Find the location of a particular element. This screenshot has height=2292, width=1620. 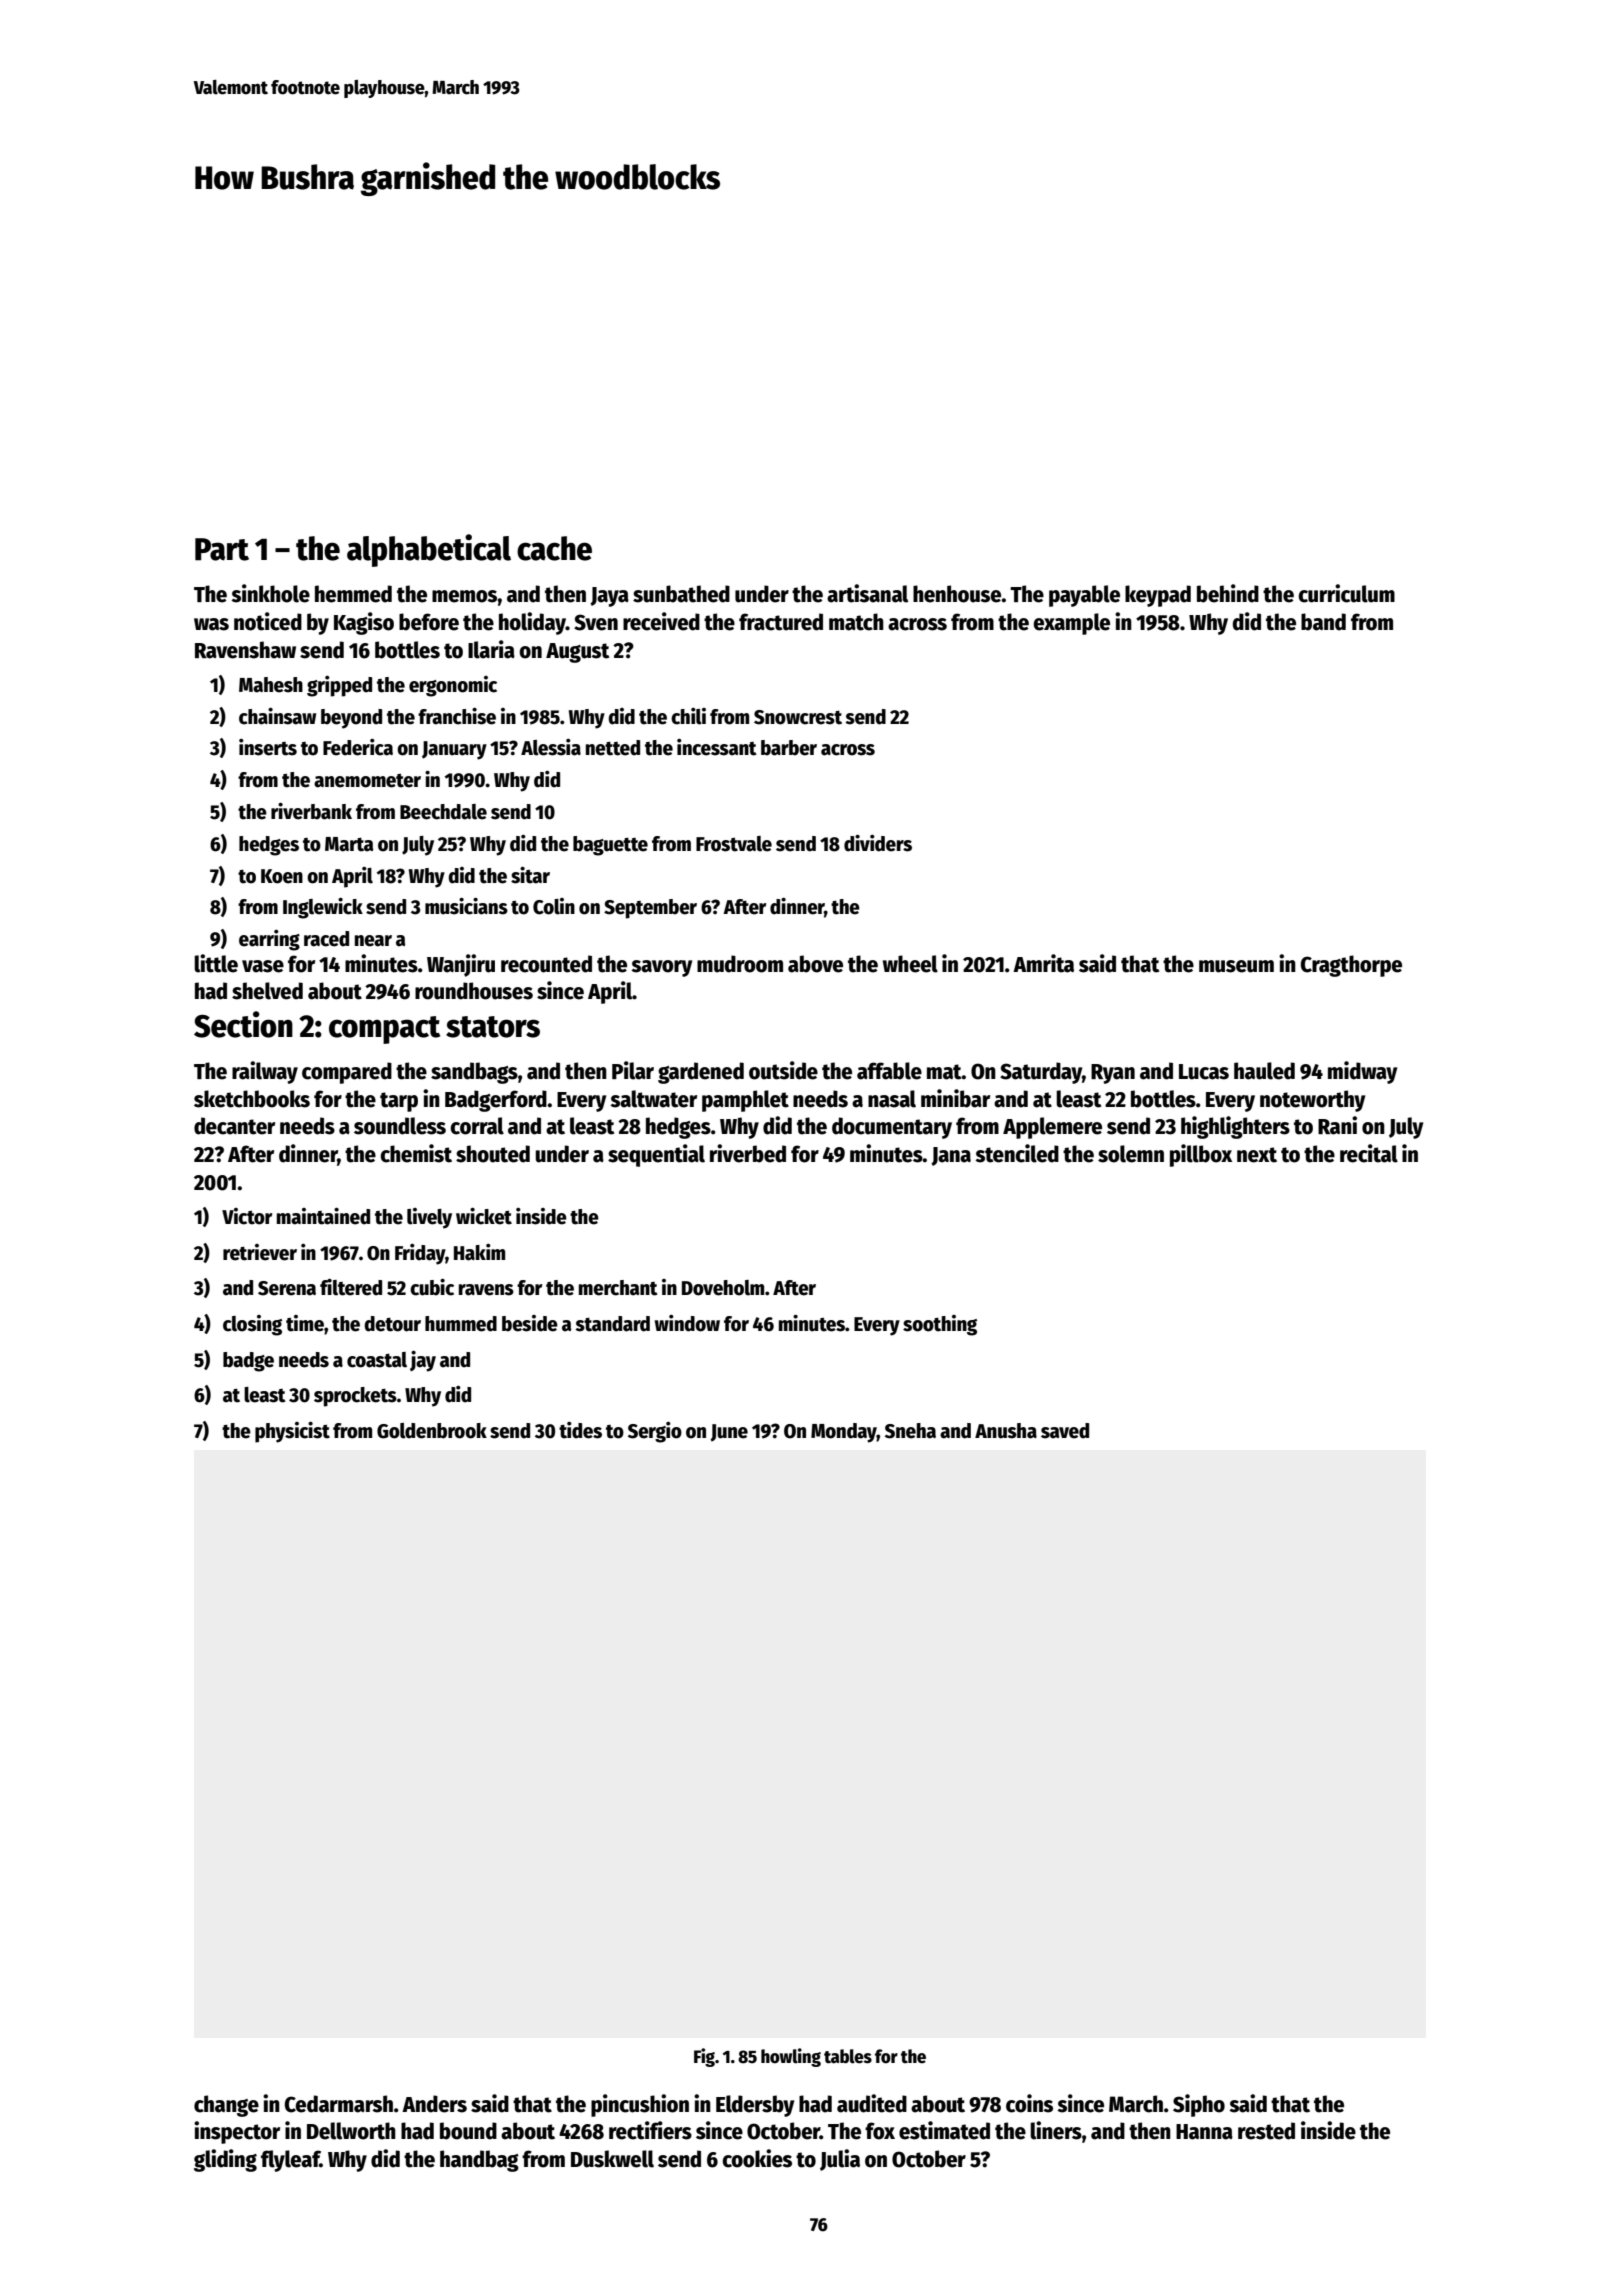

Sneha is located at coordinates (910, 1431).
